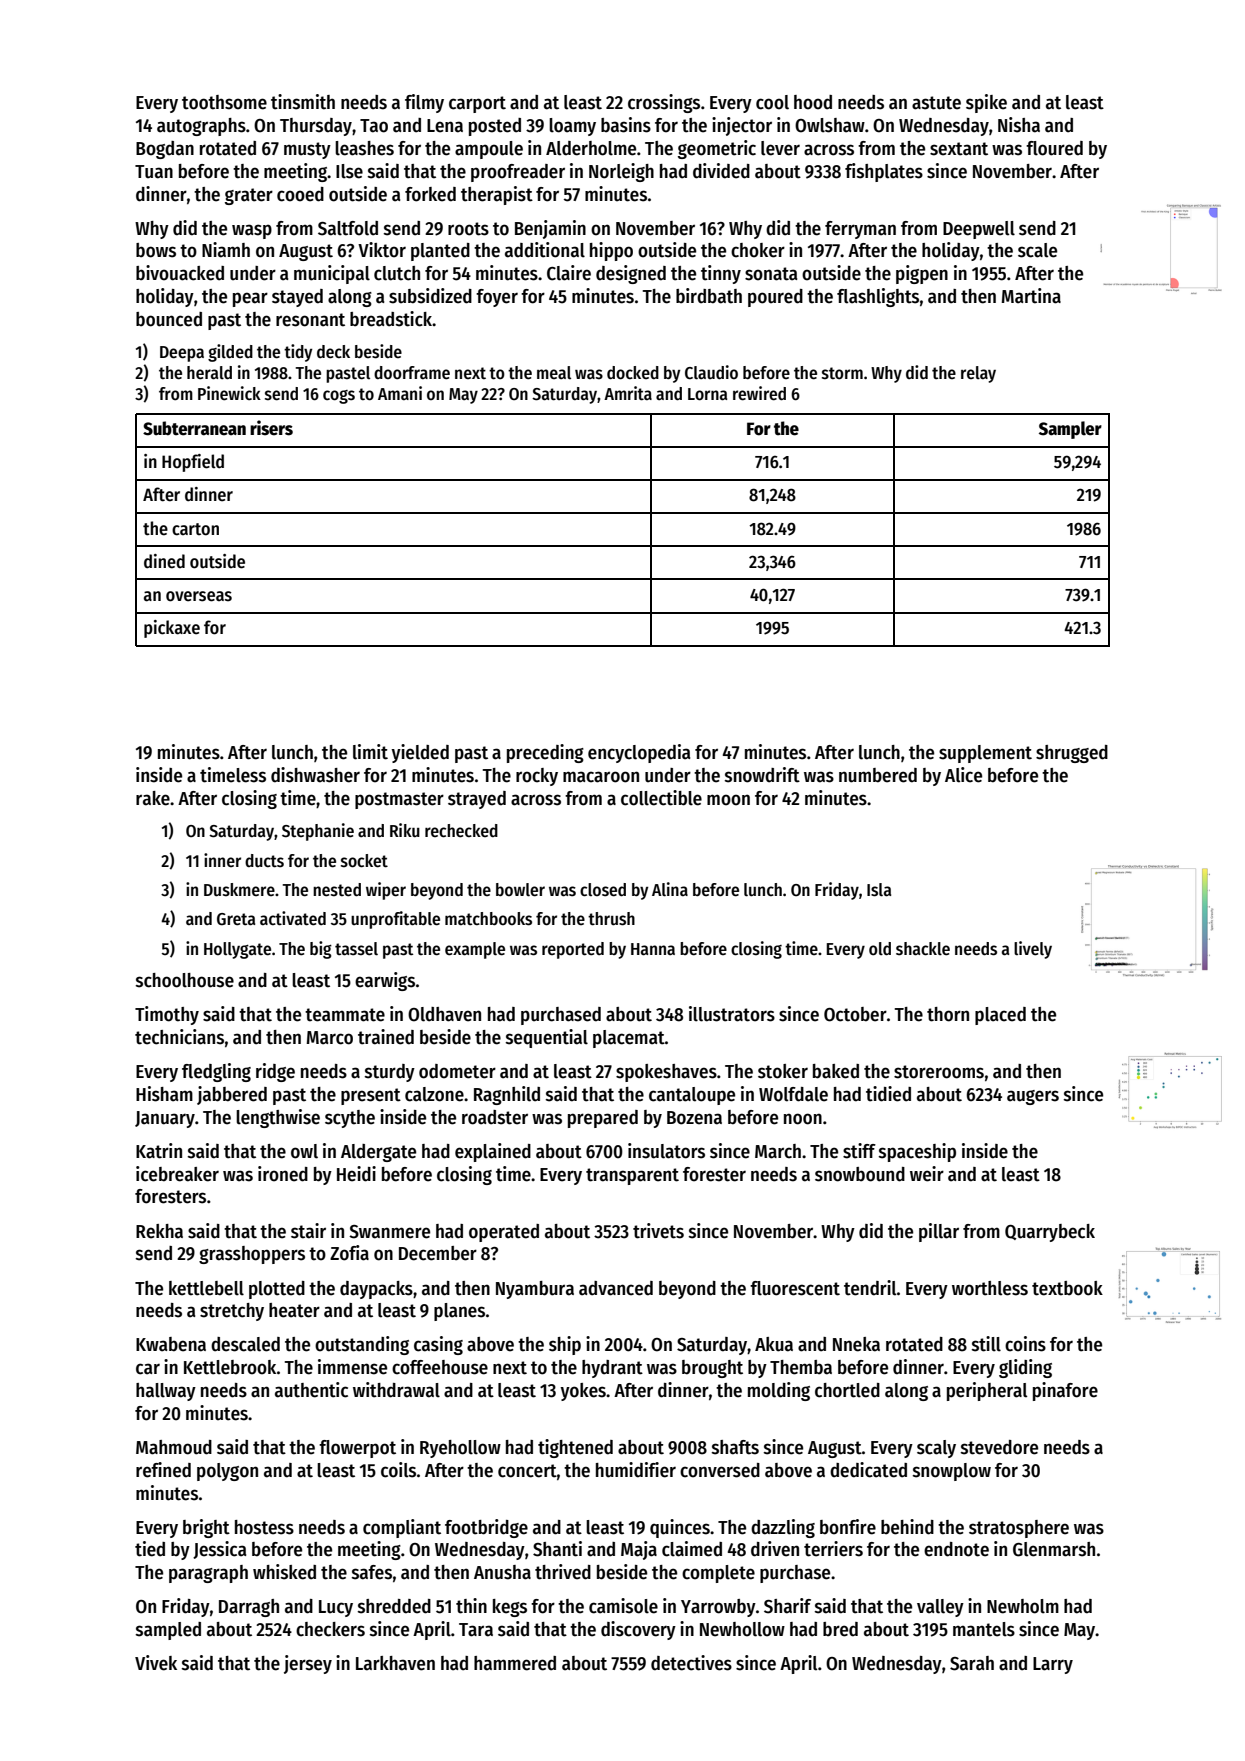 The image size is (1245, 1761). Describe the element at coordinates (878, 297) in the page. I see `flashlights` at that location.
